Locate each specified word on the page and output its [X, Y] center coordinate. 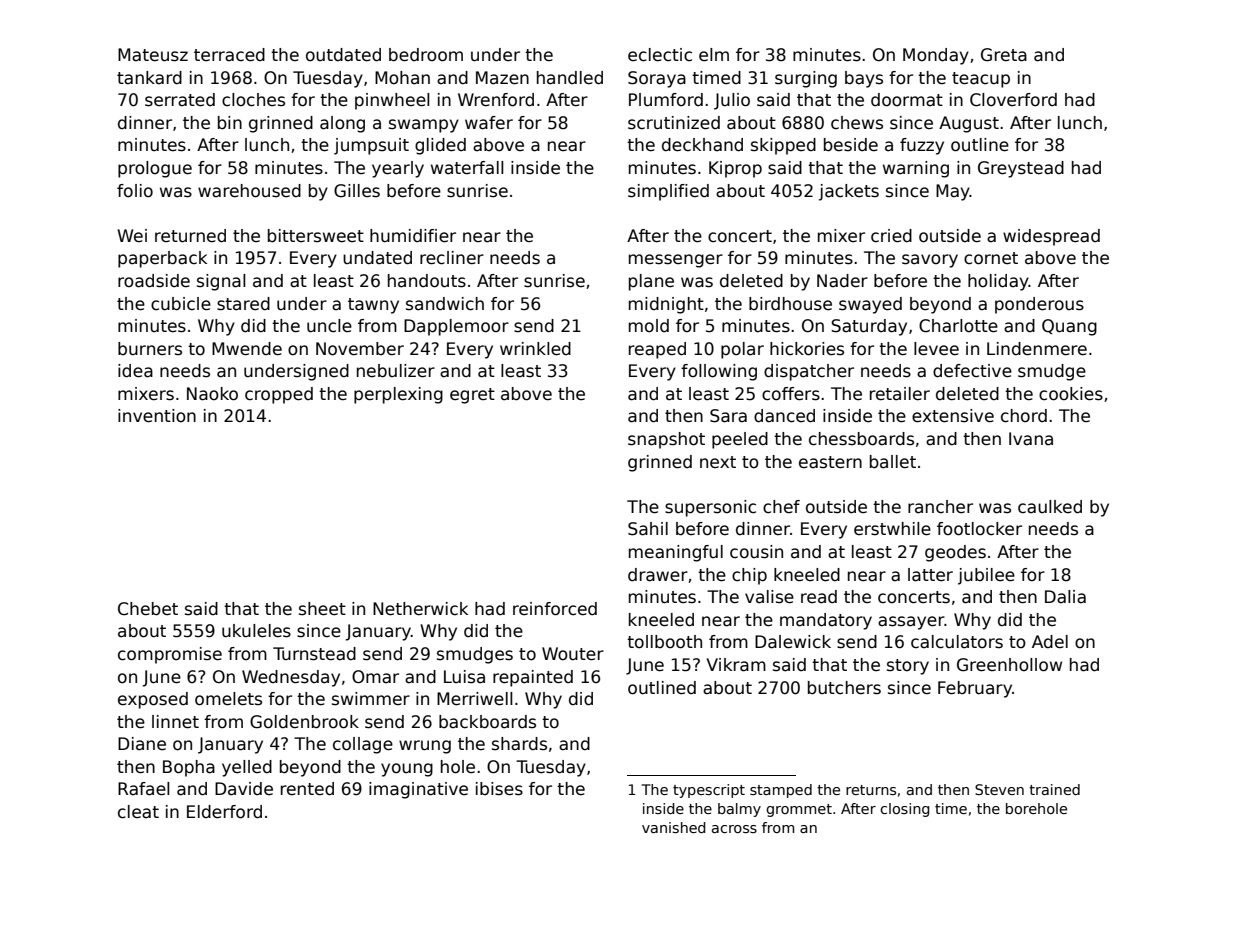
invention [157, 416]
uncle [329, 326]
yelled [247, 768]
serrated [180, 100]
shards [519, 744]
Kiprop [735, 169]
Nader [842, 281]
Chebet [148, 609]
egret [472, 396]
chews [857, 123]
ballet [893, 462]
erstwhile [892, 529]
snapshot [666, 440]
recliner [452, 258]
